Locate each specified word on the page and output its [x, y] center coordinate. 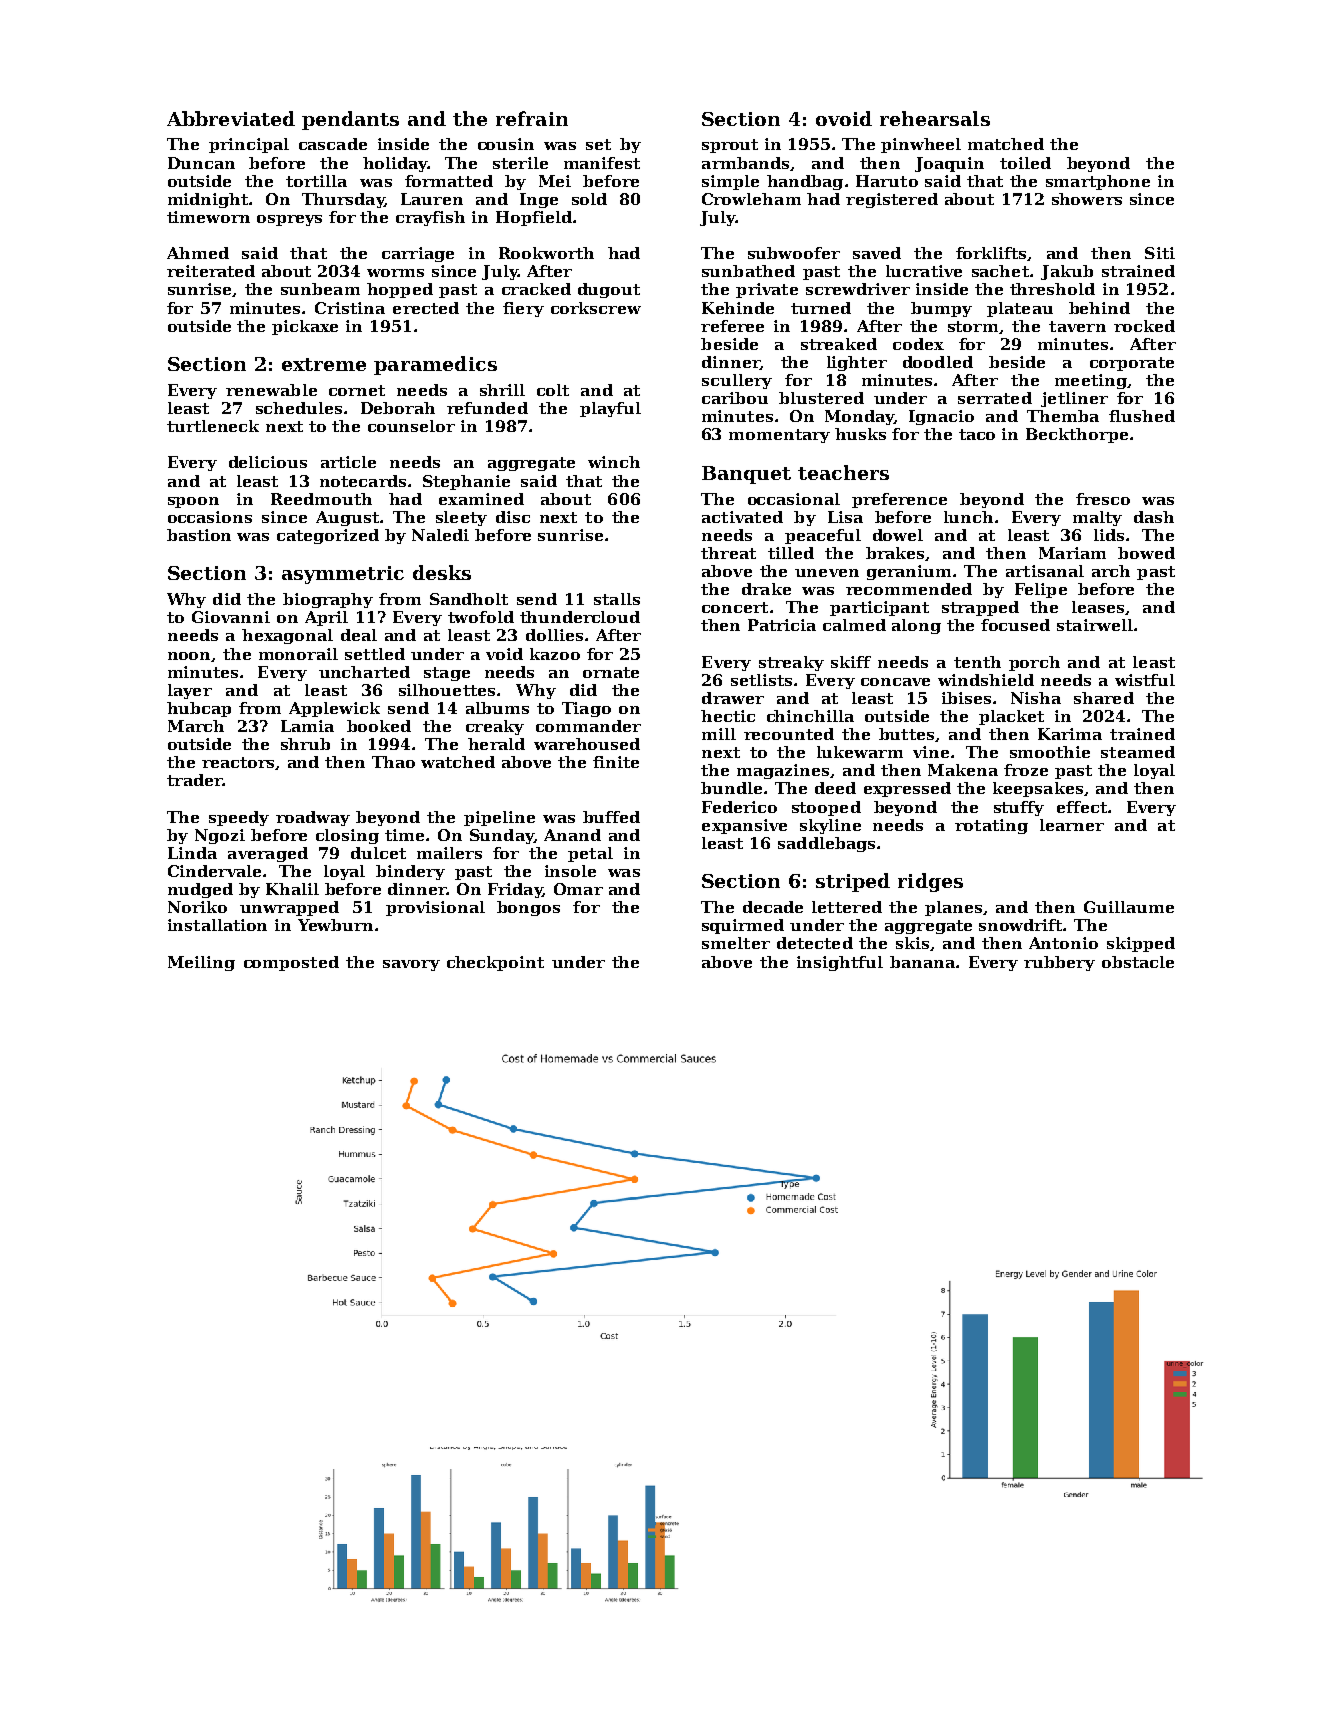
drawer [733, 698]
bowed [1146, 553]
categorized [328, 536]
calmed [854, 625]
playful [610, 409]
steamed [1138, 752]
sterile [520, 163]
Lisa [845, 517]
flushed [1142, 416]
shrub [305, 744]
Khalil [292, 889]
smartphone [1098, 182]
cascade [333, 144]
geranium [909, 572]
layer [190, 691]
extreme [324, 364]
